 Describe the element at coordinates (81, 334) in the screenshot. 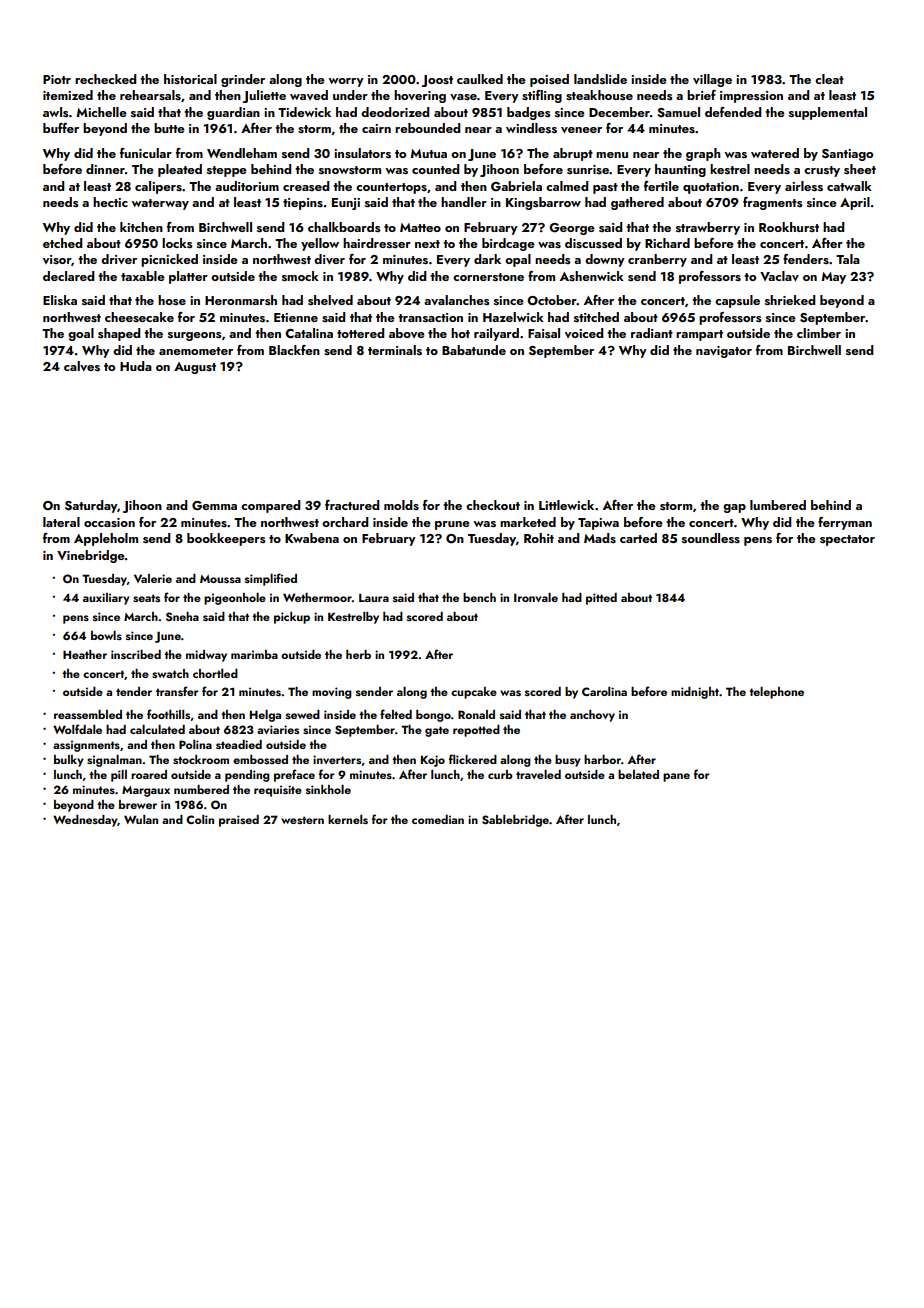

I see `goal` at that location.
